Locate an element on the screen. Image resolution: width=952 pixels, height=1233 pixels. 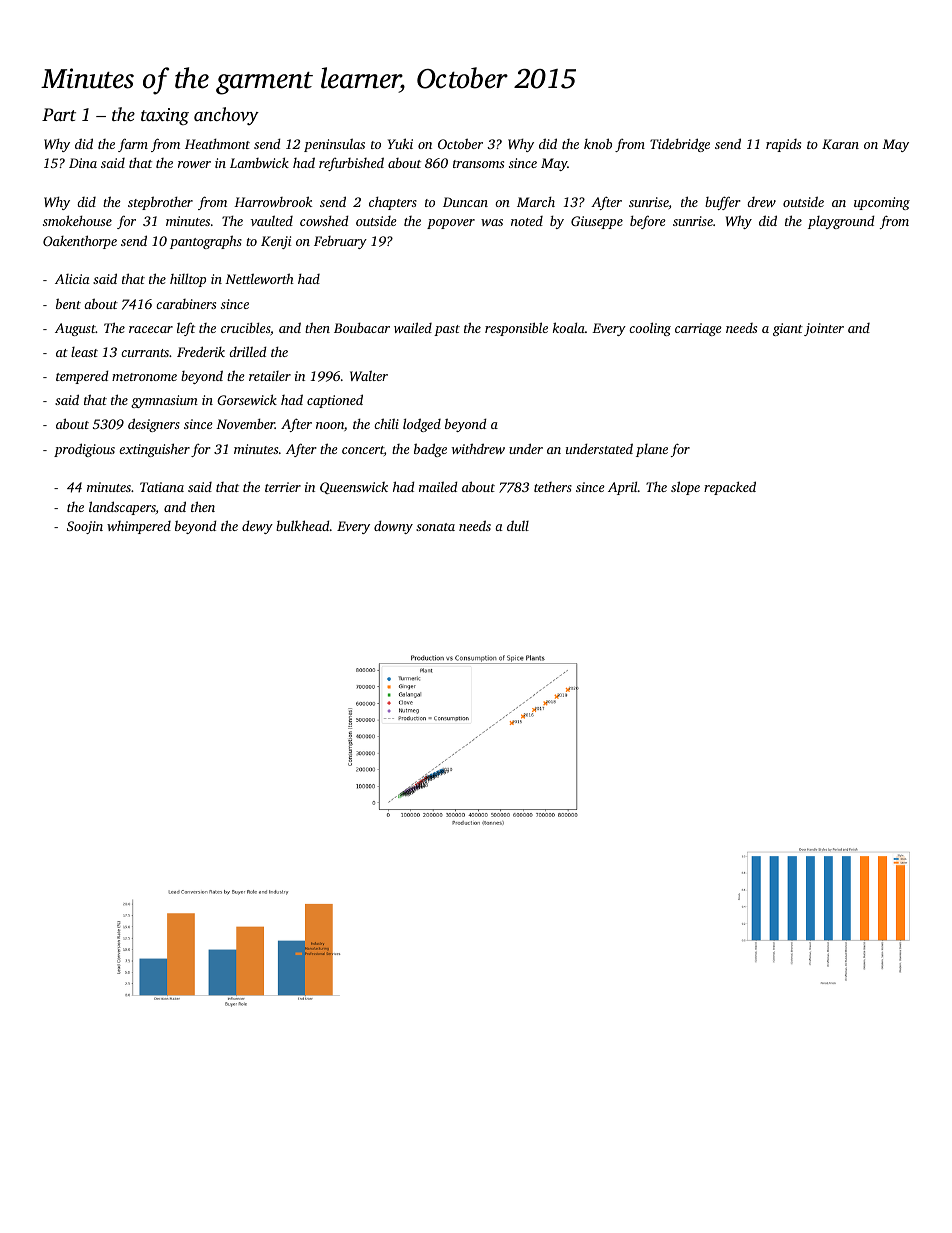
Dina is located at coordinates (83, 163).
